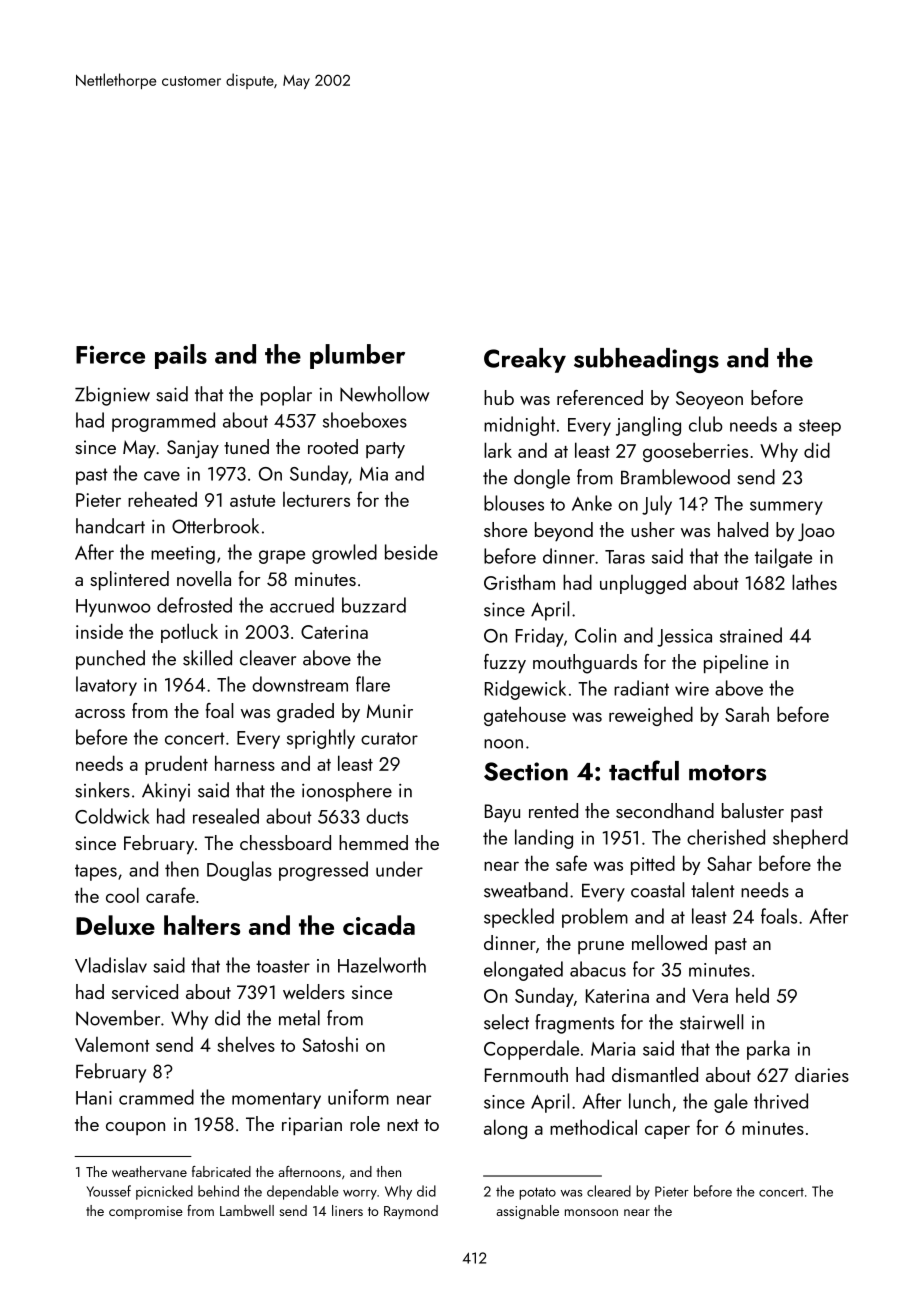 Image resolution: width=924 pixels, height=1311 pixels. What do you see at coordinates (347, 792) in the document?
I see `ionosphere` at bounding box center [347, 792].
